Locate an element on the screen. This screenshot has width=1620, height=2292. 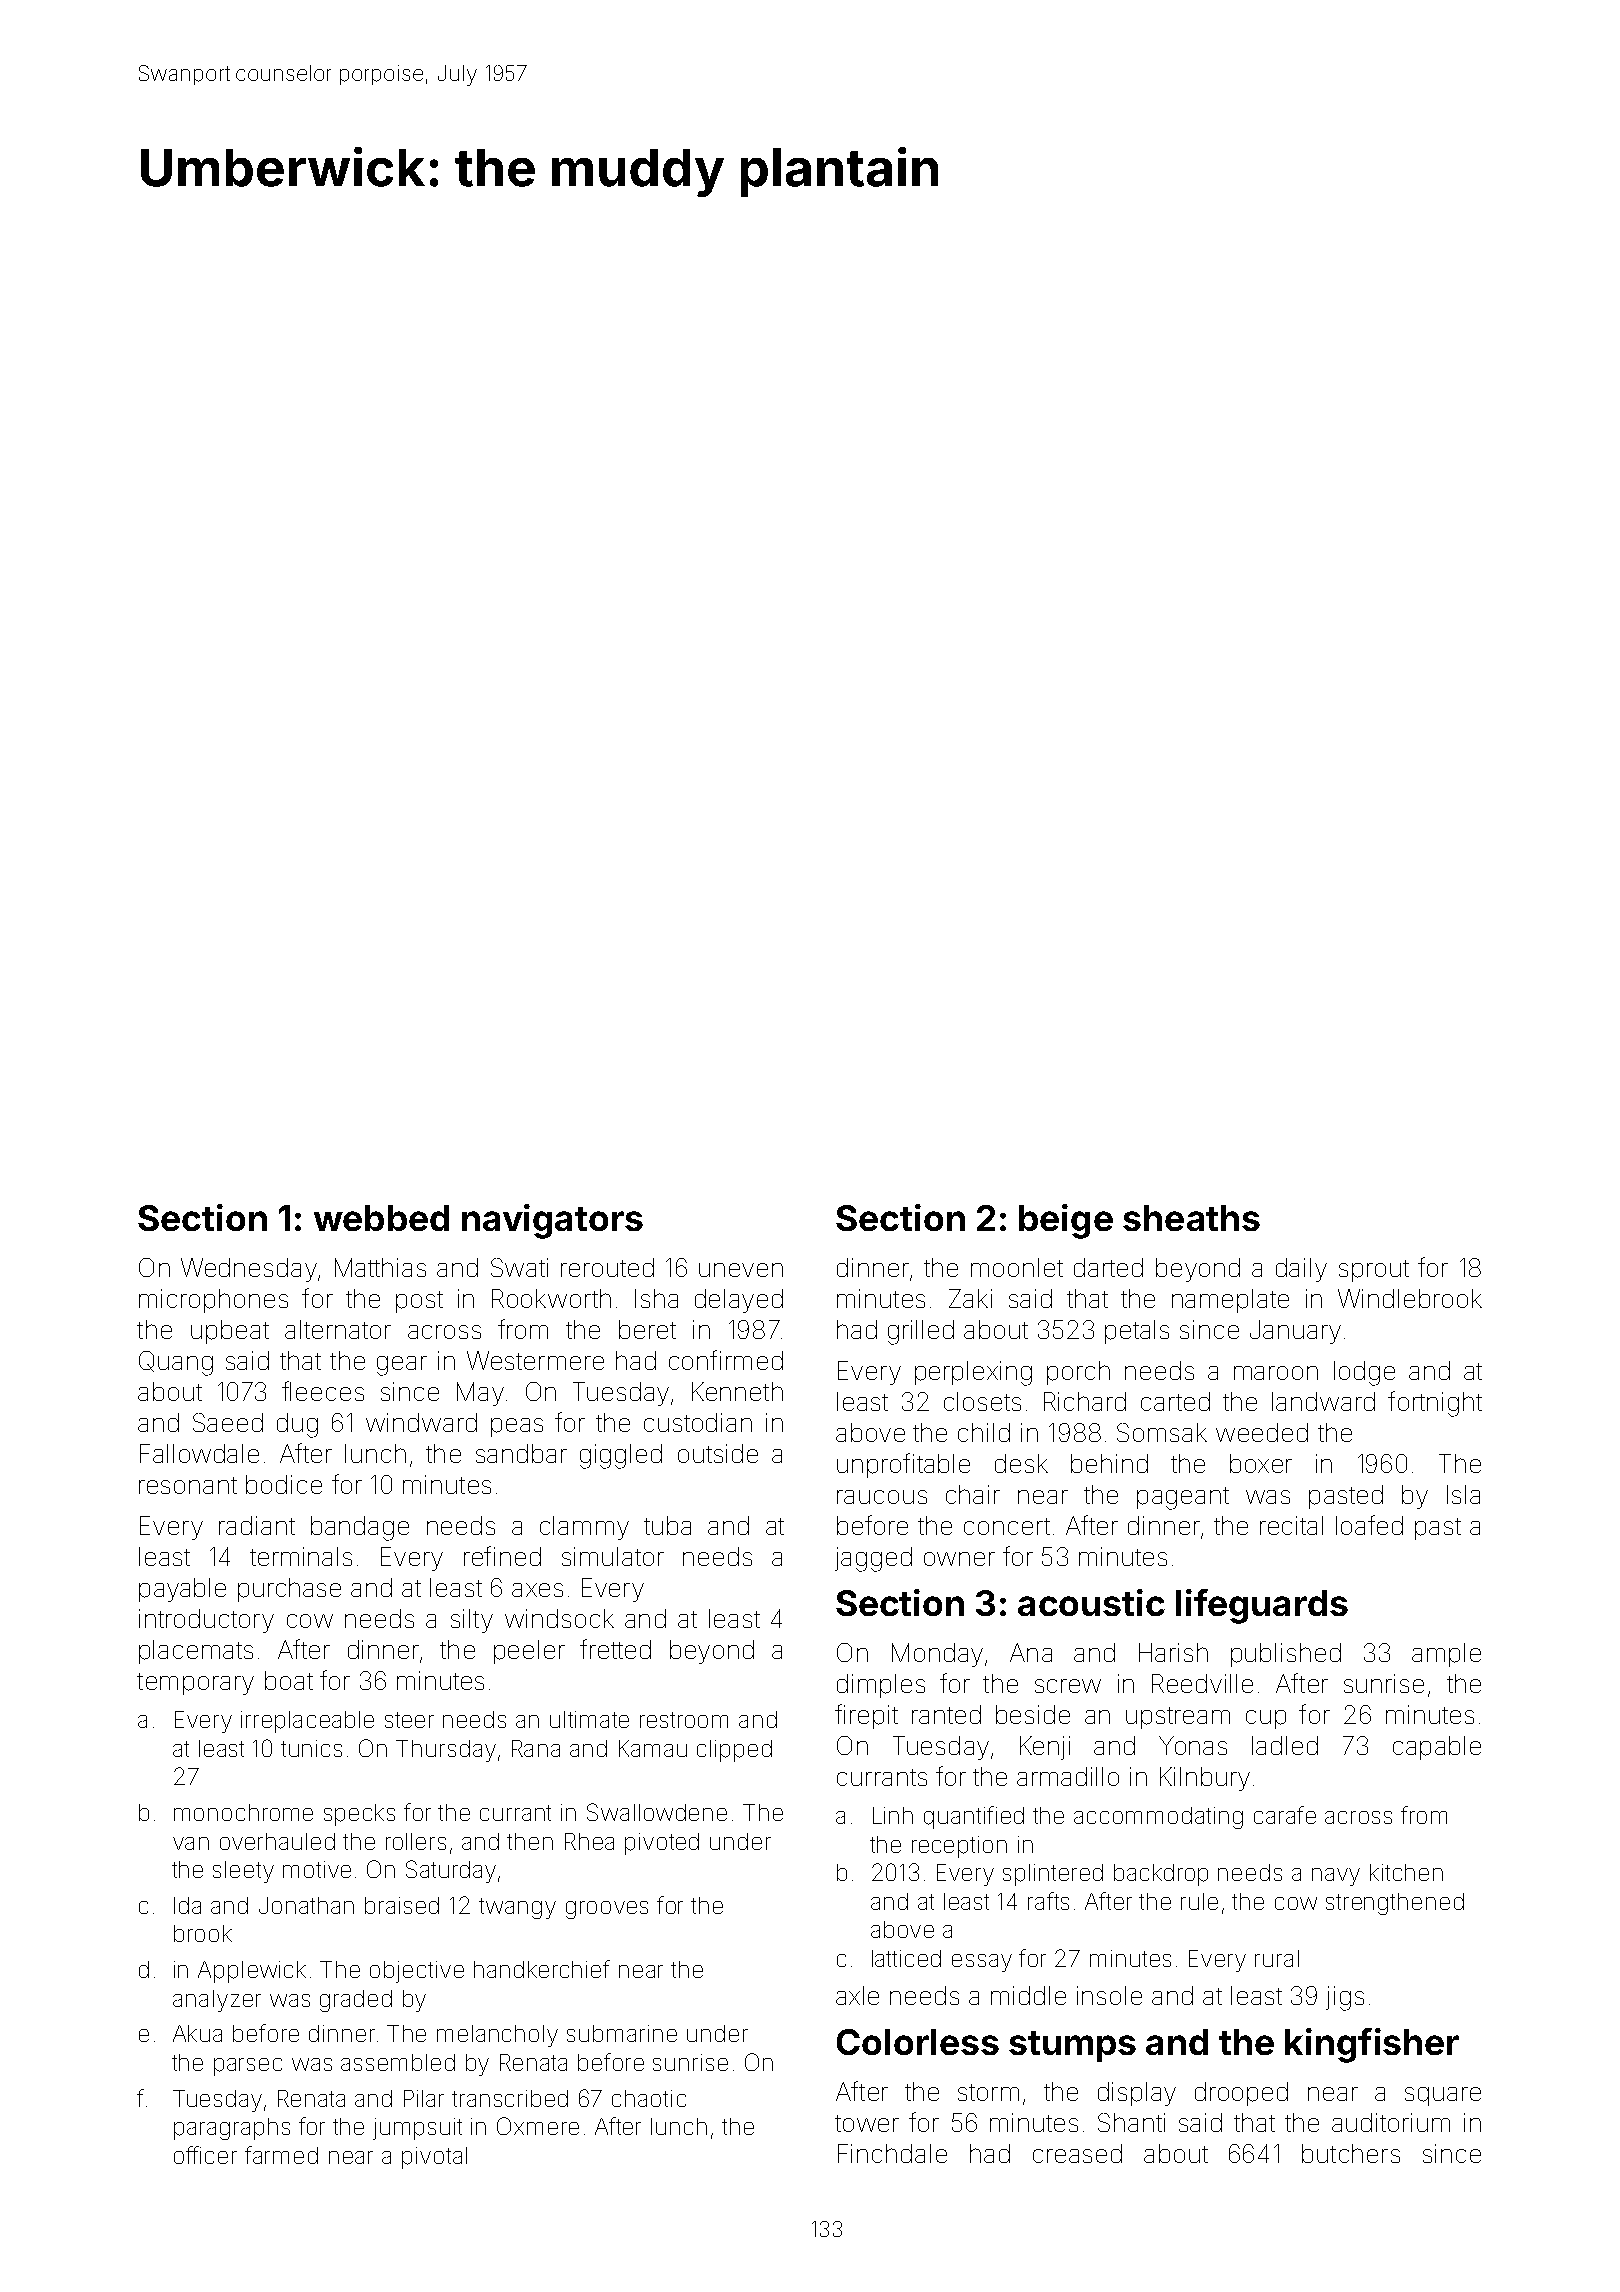
desk is located at coordinates (1021, 1463).
